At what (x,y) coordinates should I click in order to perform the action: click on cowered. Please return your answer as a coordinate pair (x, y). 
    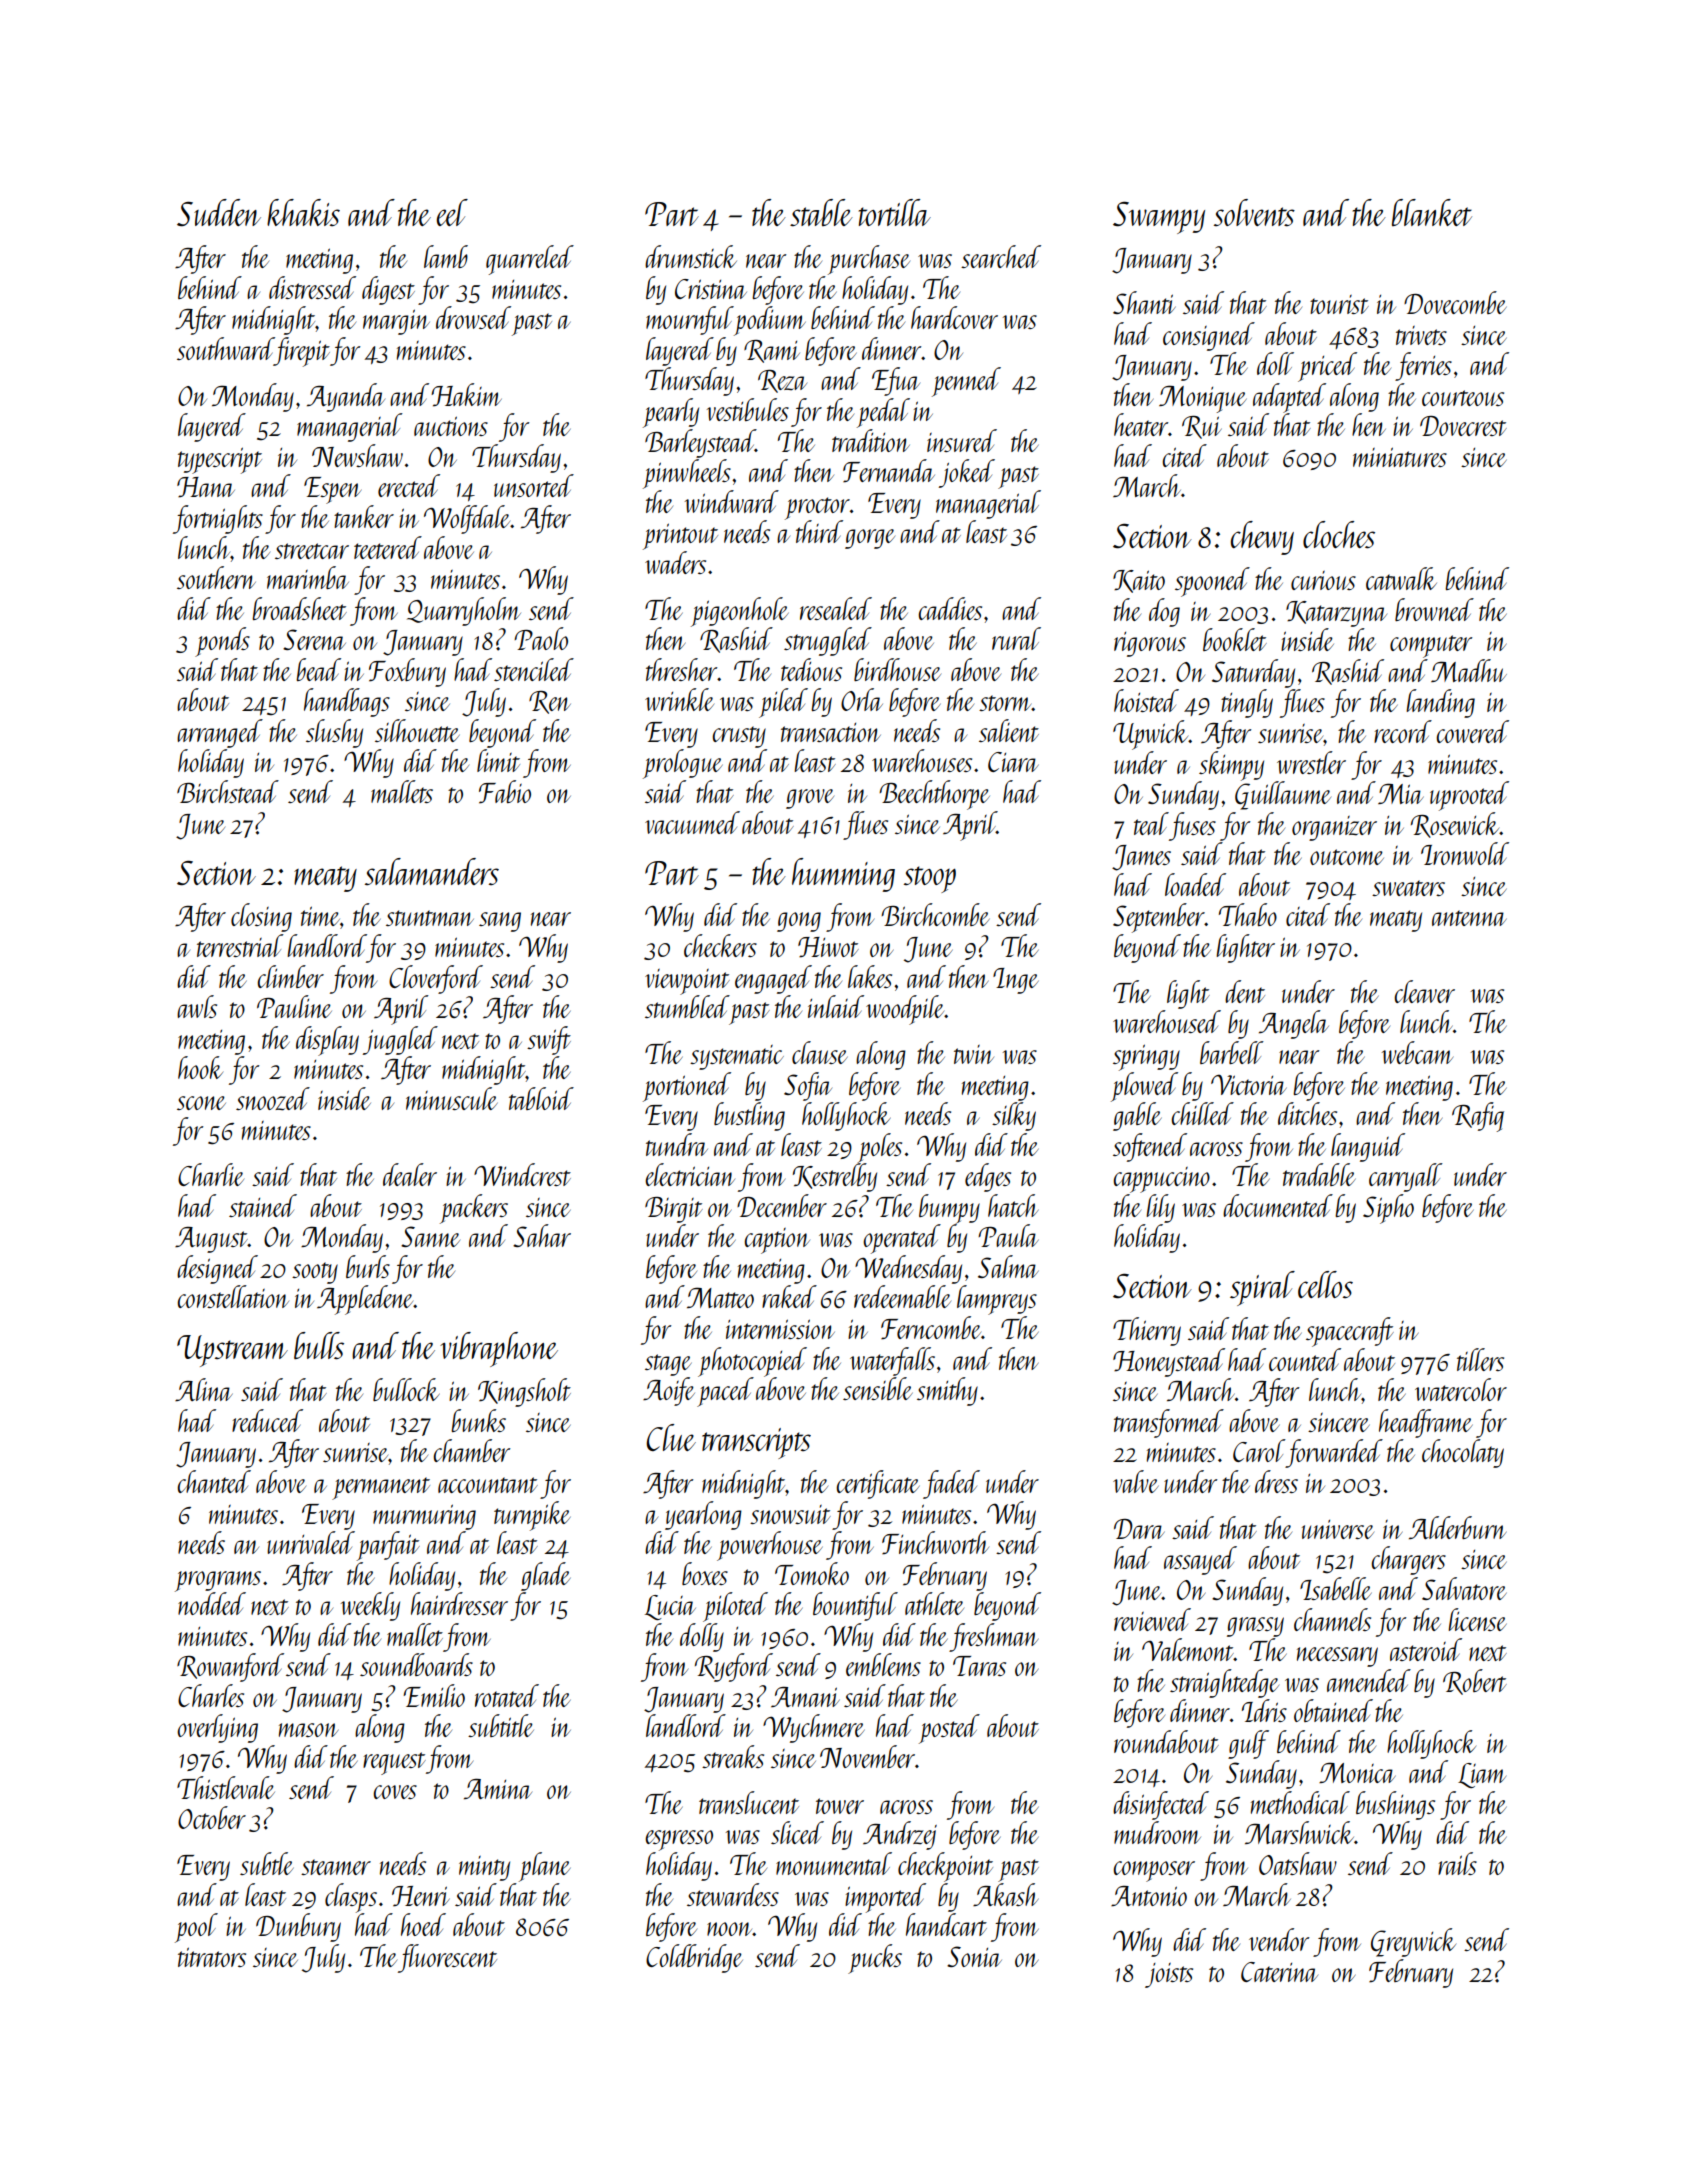
    Looking at the image, I should click on (1473, 731).
